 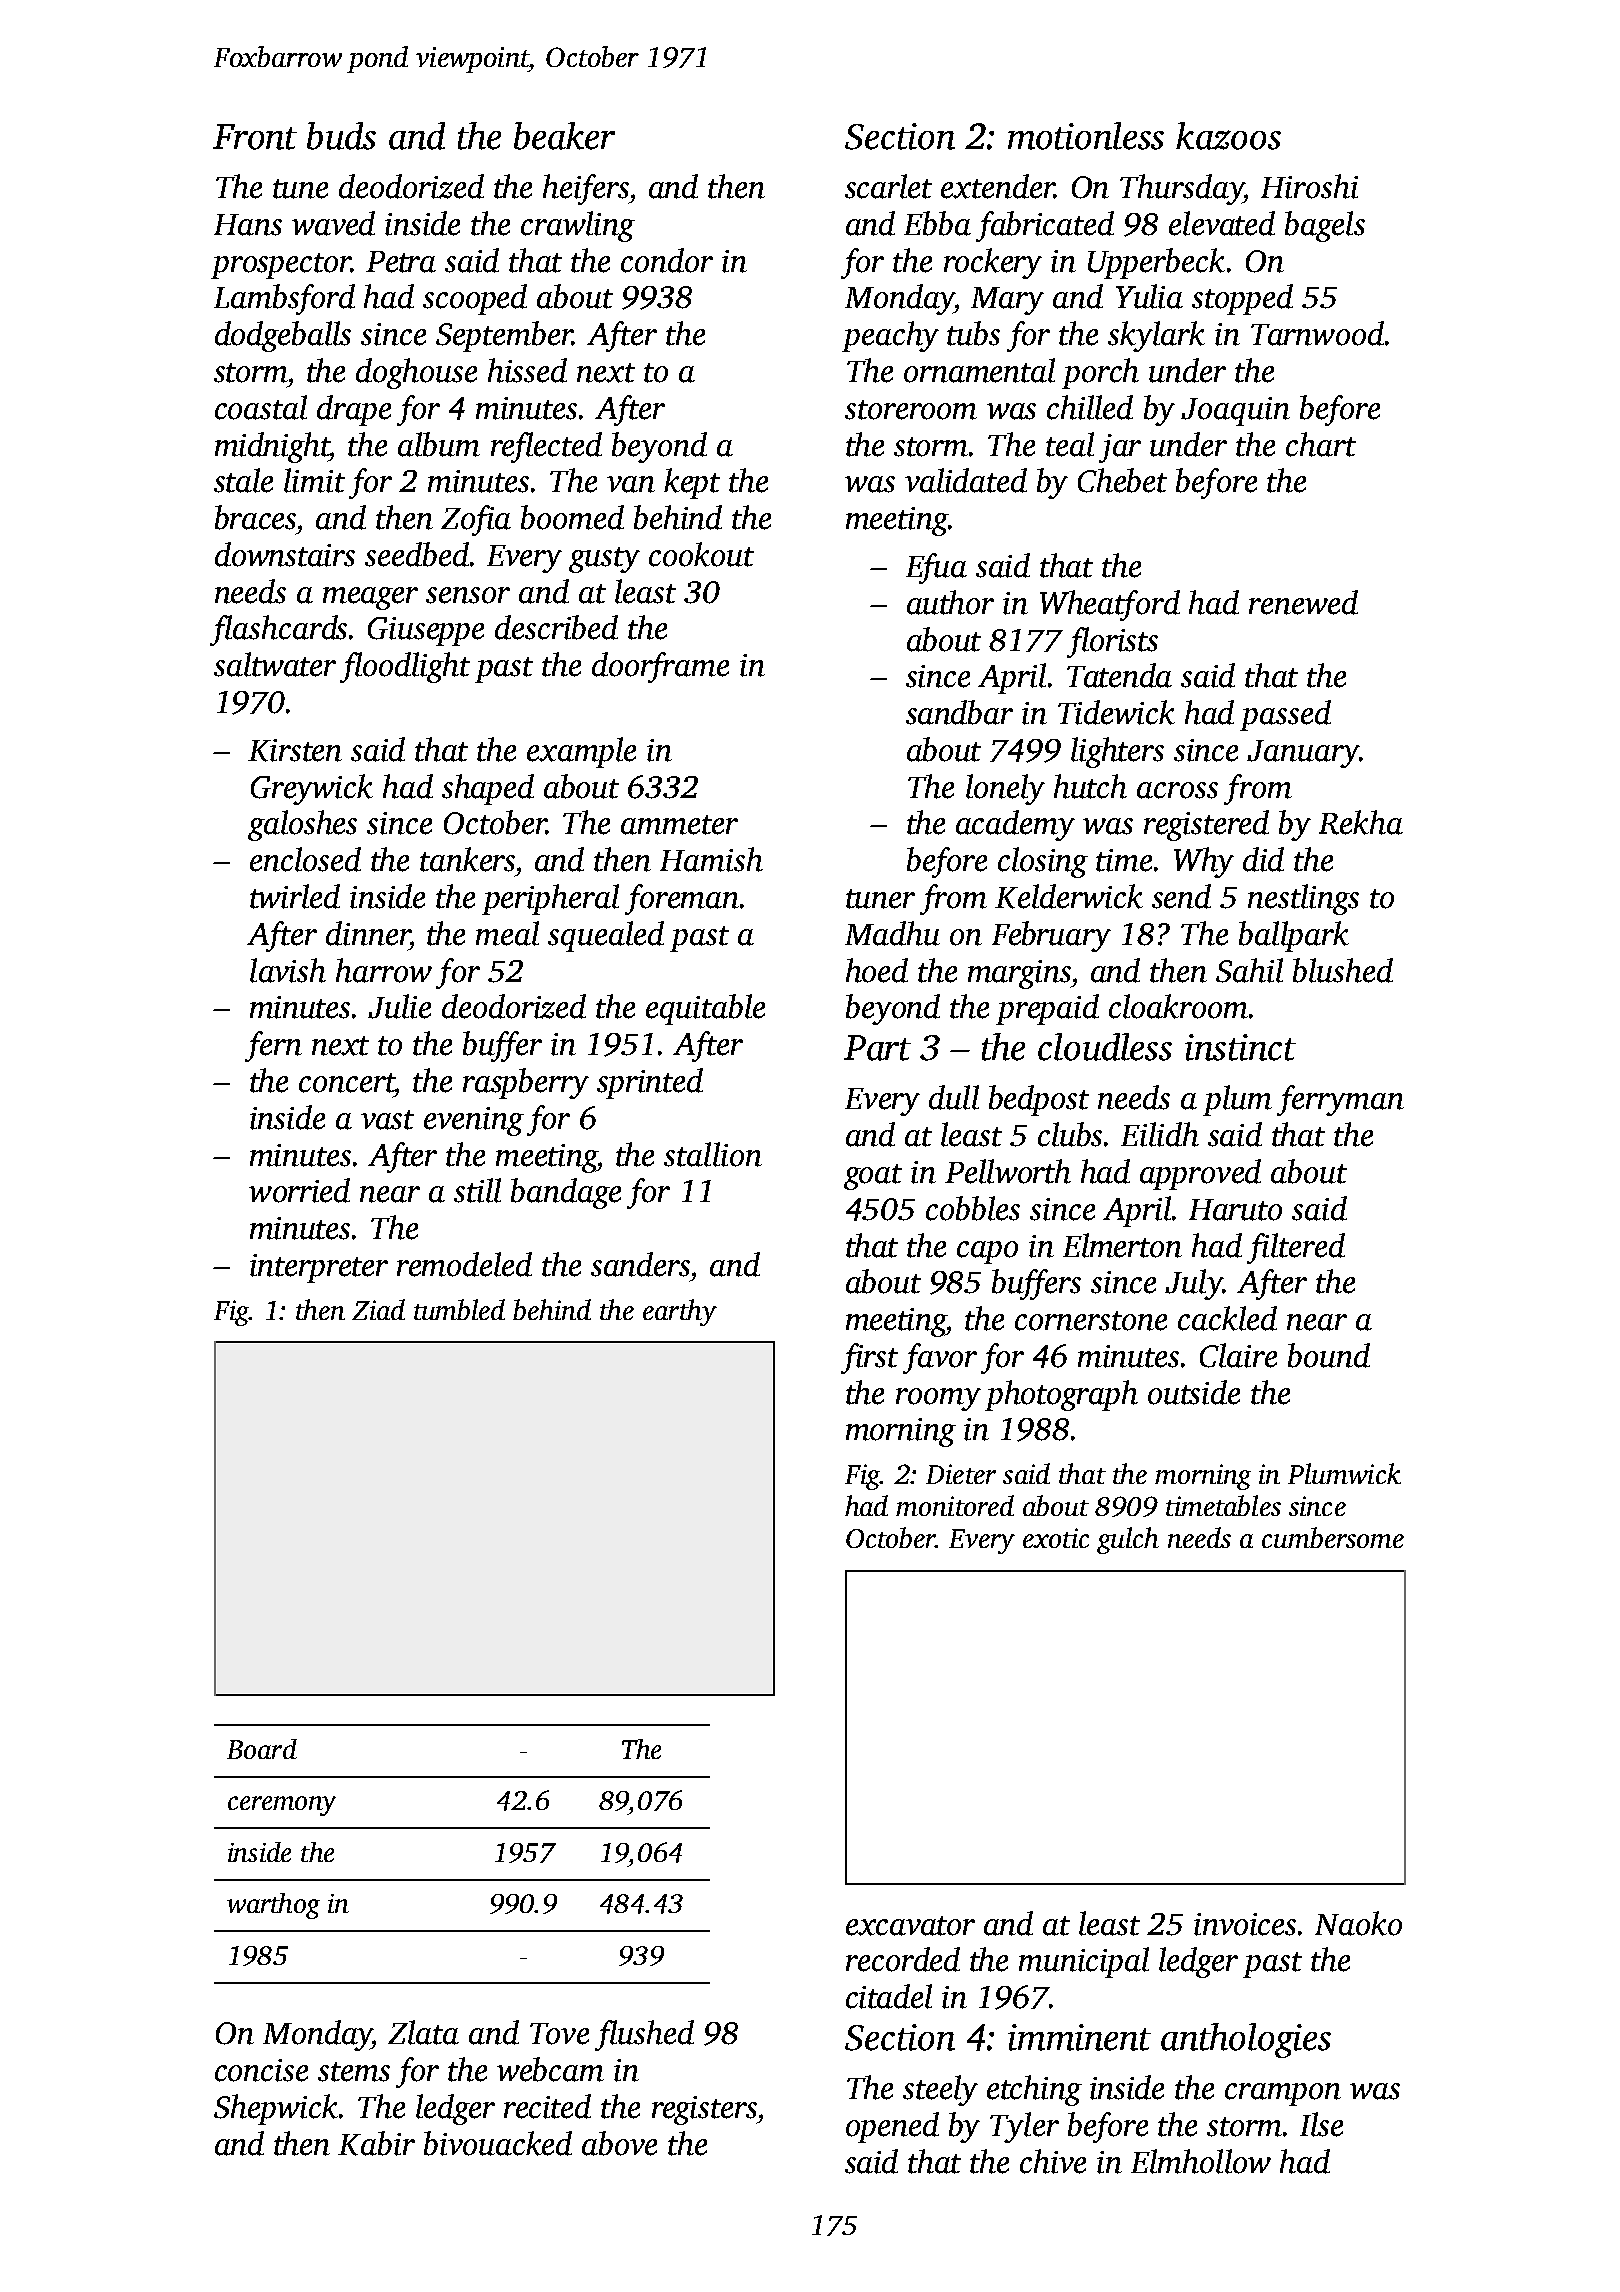 I want to click on author, so click(x=950, y=602).
